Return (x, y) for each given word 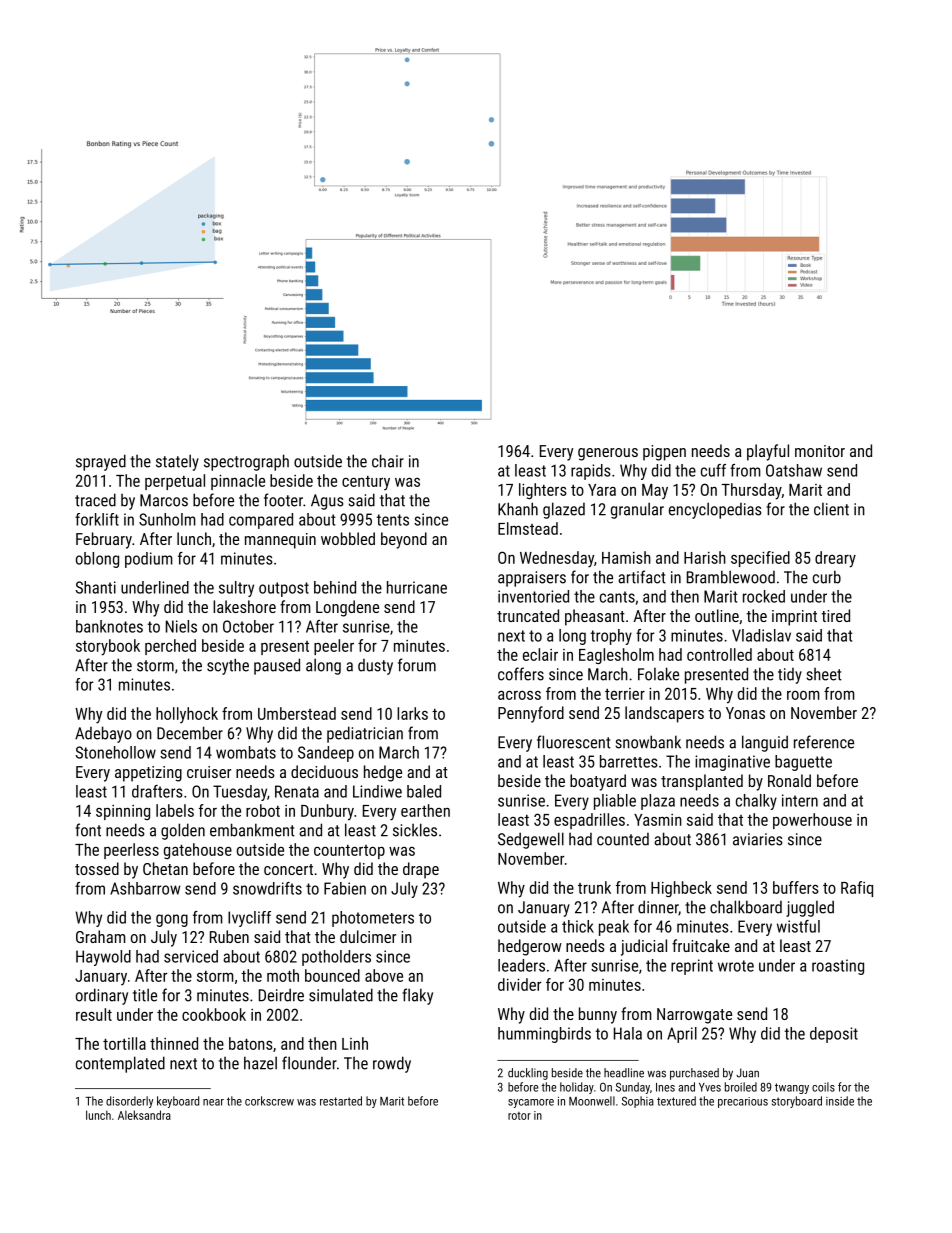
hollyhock (187, 715)
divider (519, 984)
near (213, 1102)
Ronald (789, 780)
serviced (191, 956)
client (831, 509)
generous (608, 454)
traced (95, 500)
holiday (577, 1088)
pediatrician (365, 734)
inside (840, 1101)
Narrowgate (694, 1016)
